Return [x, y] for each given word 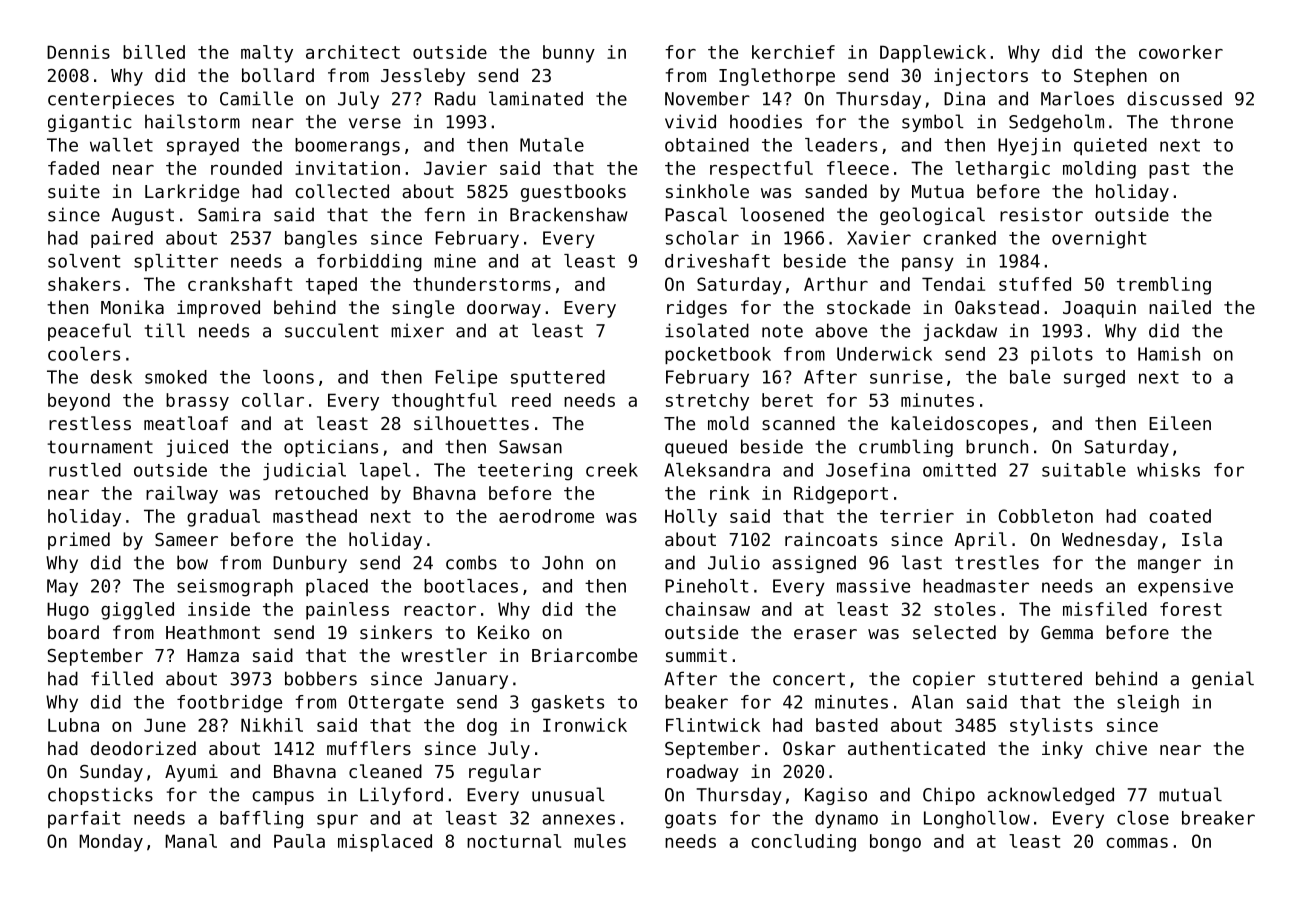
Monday [111, 843]
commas [1137, 843]
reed [531, 400]
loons [288, 377]
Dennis [78, 52]
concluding [803, 843]
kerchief [793, 52]
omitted [959, 470]
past [1169, 170]
